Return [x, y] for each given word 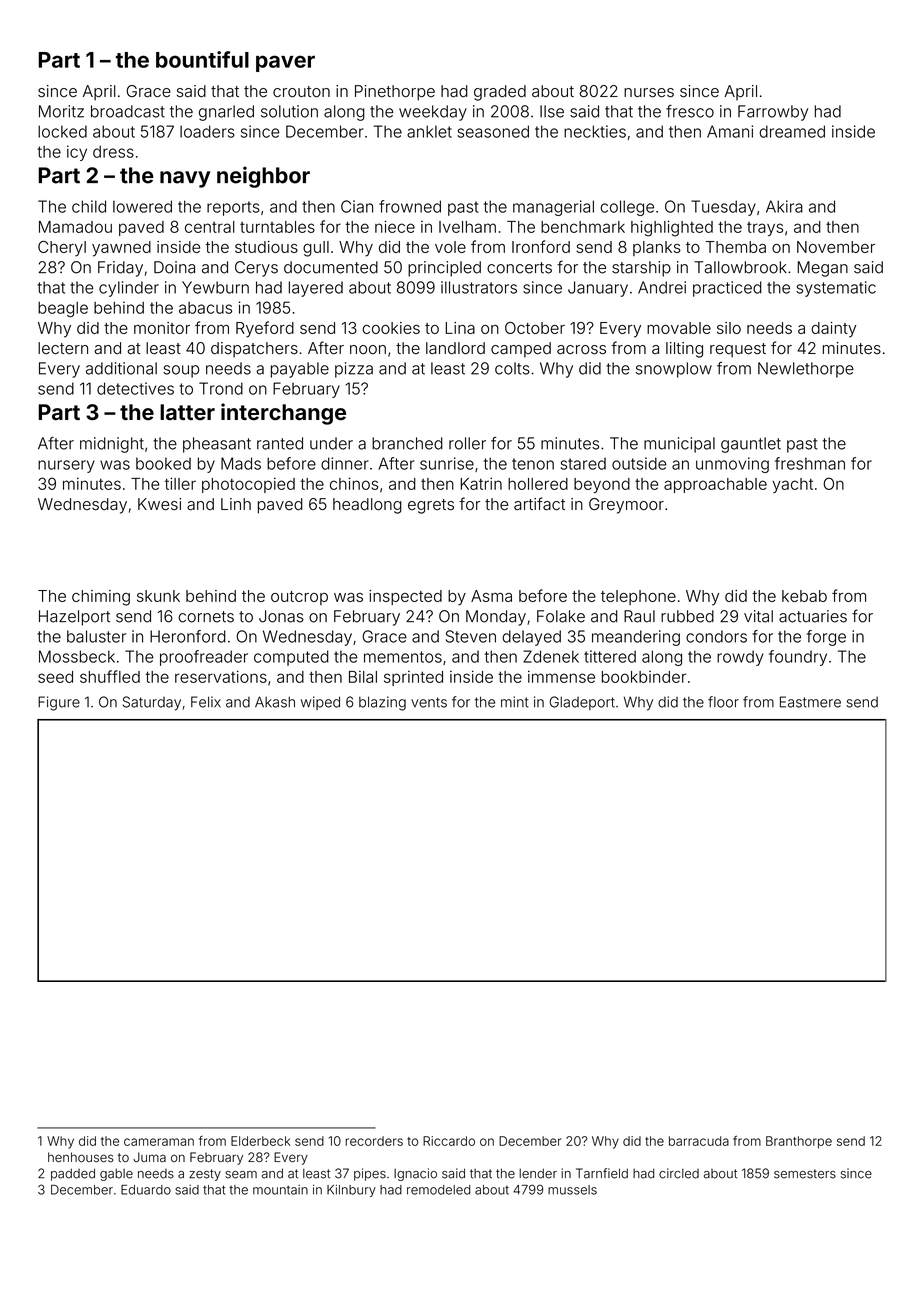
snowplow [674, 370]
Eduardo [146, 1190]
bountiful [202, 59]
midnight [112, 445]
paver [285, 63]
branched [407, 443]
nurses [649, 93]
